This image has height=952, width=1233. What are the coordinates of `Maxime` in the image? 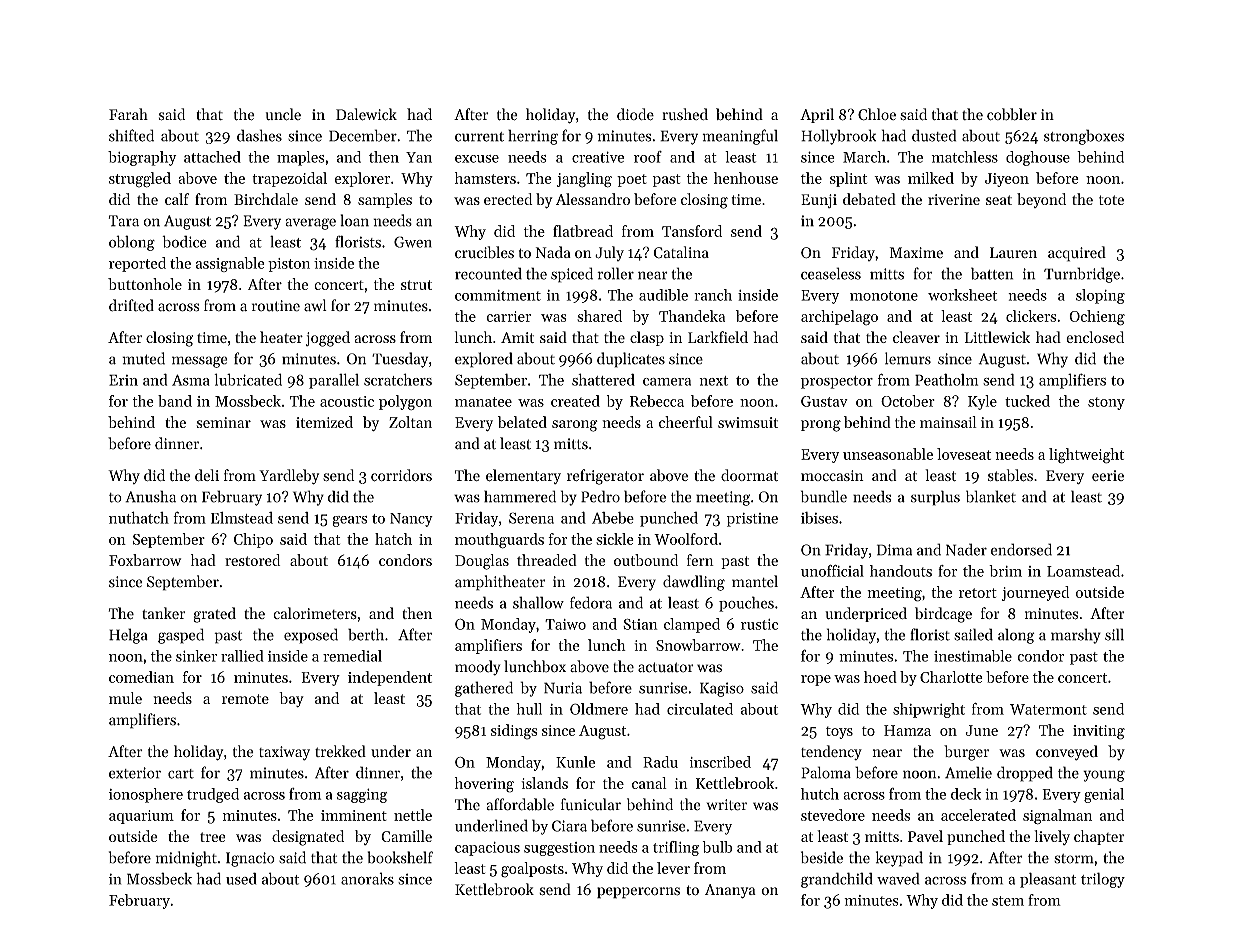 It's located at (916, 252).
